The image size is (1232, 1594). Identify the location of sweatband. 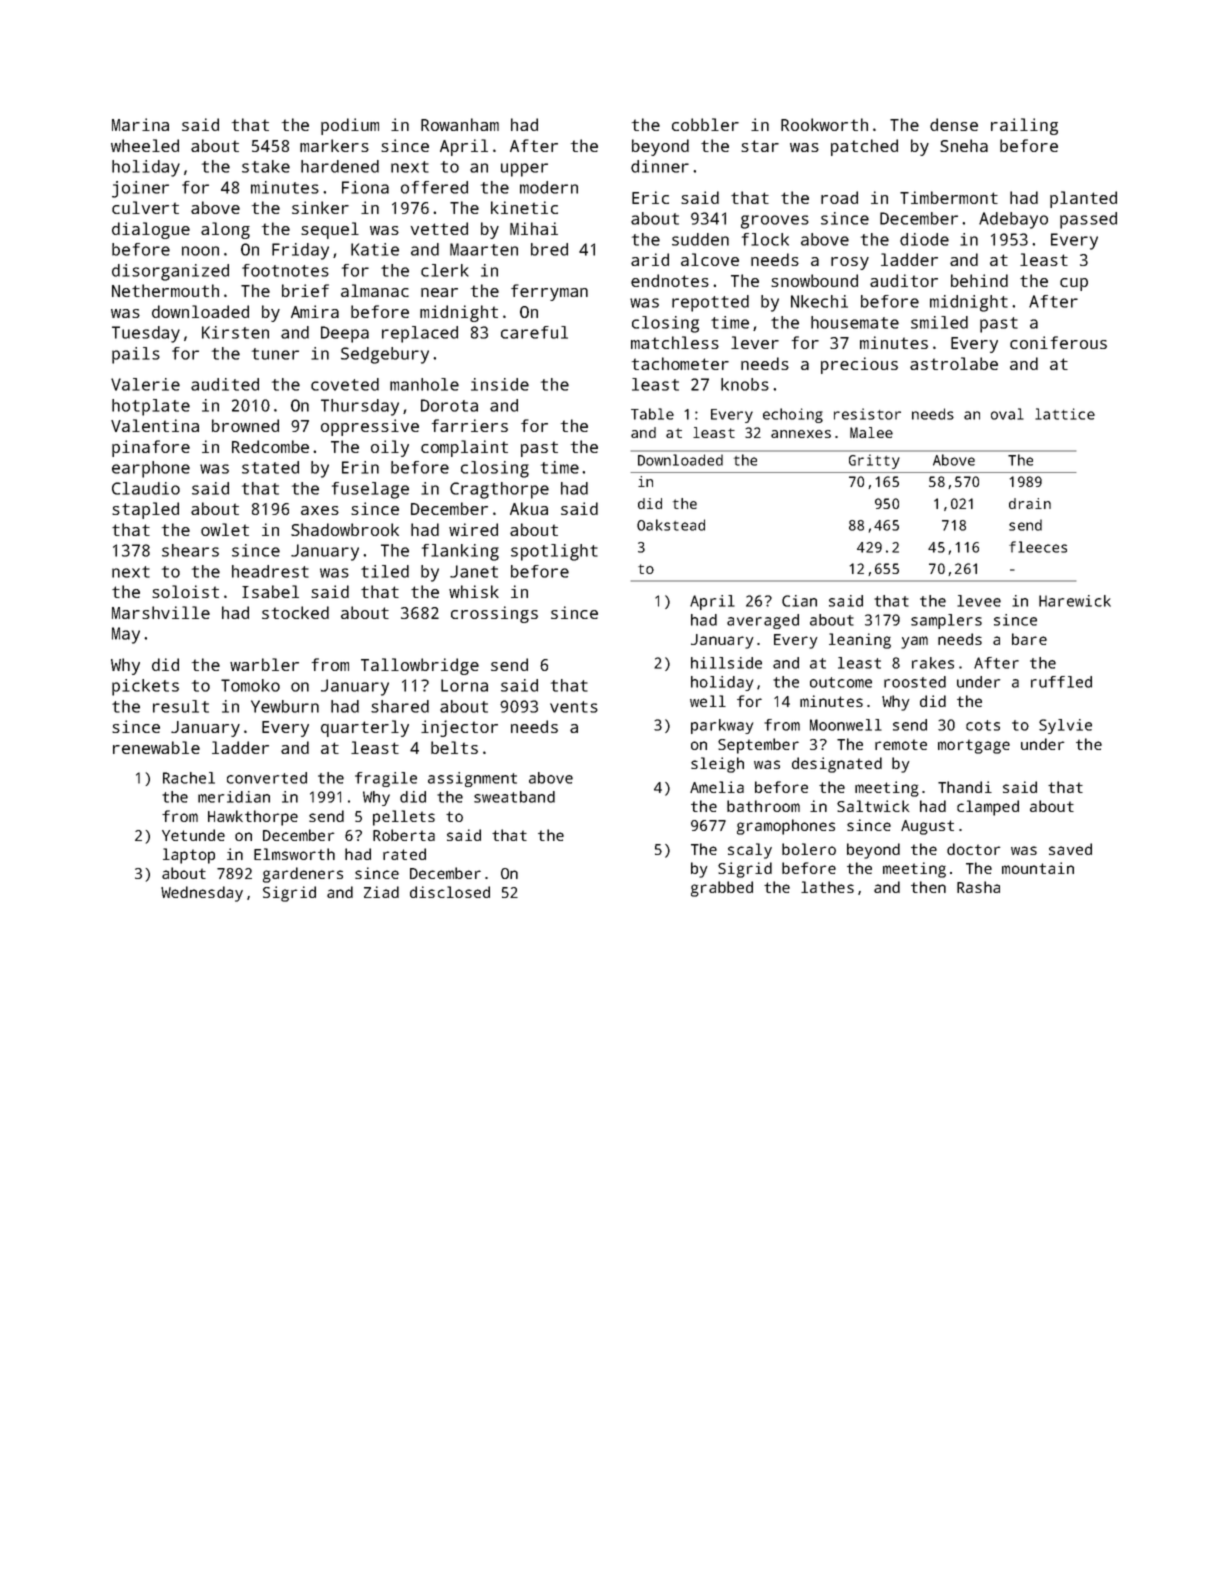
(514, 797).
